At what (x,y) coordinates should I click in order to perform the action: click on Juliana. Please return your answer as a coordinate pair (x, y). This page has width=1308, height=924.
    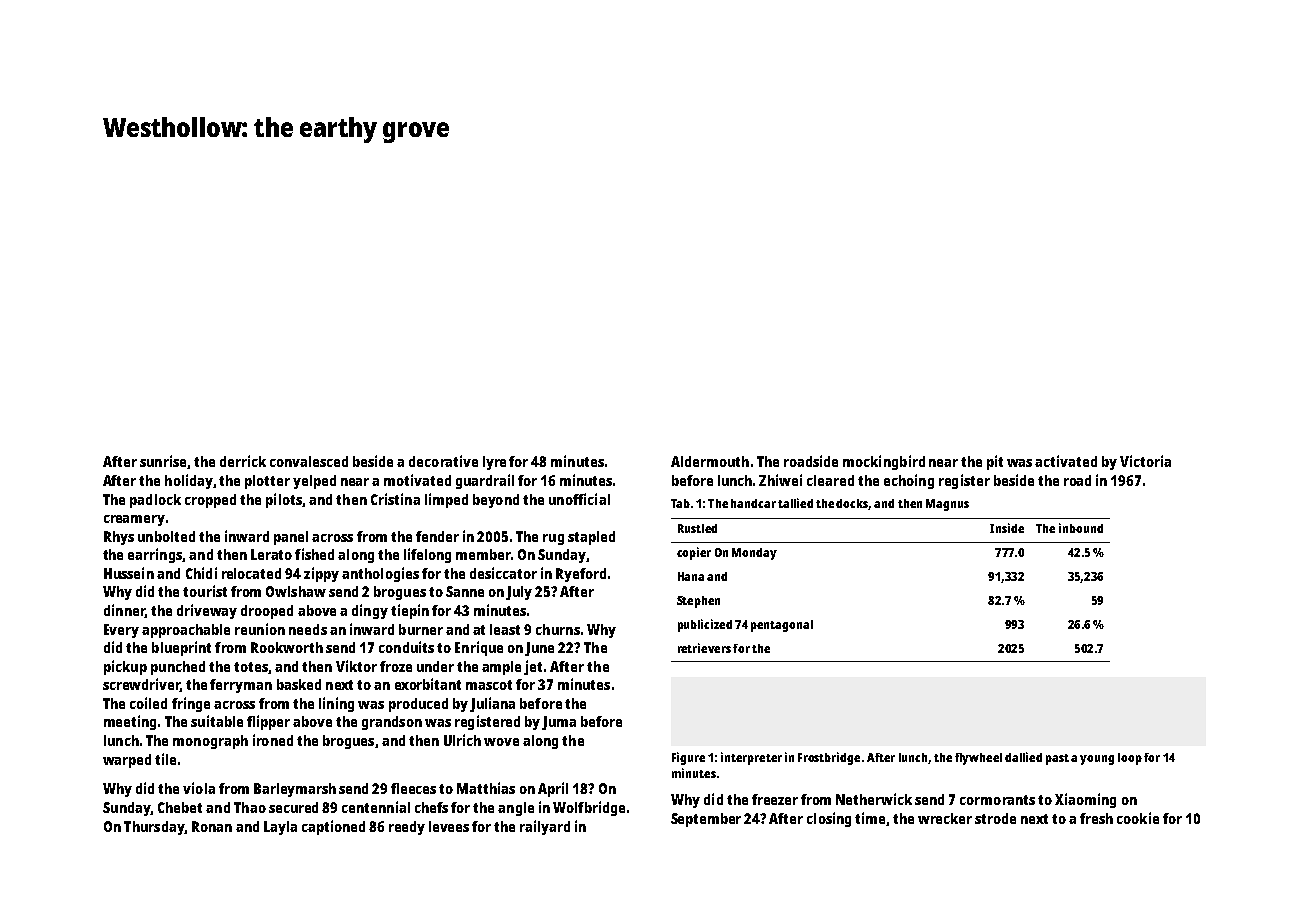
    Looking at the image, I should click on (492, 704).
